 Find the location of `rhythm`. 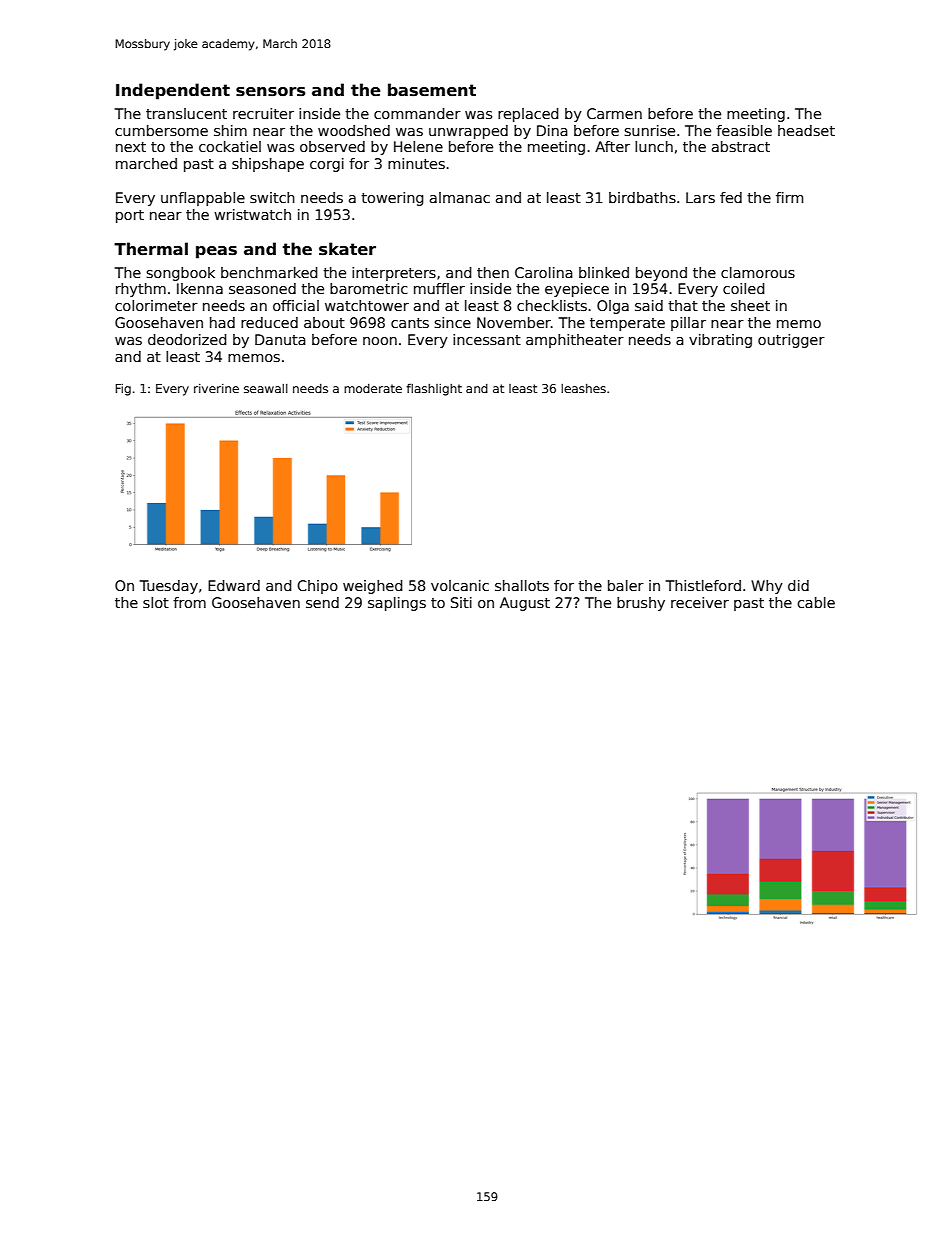

rhythm is located at coordinates (141, 290).
